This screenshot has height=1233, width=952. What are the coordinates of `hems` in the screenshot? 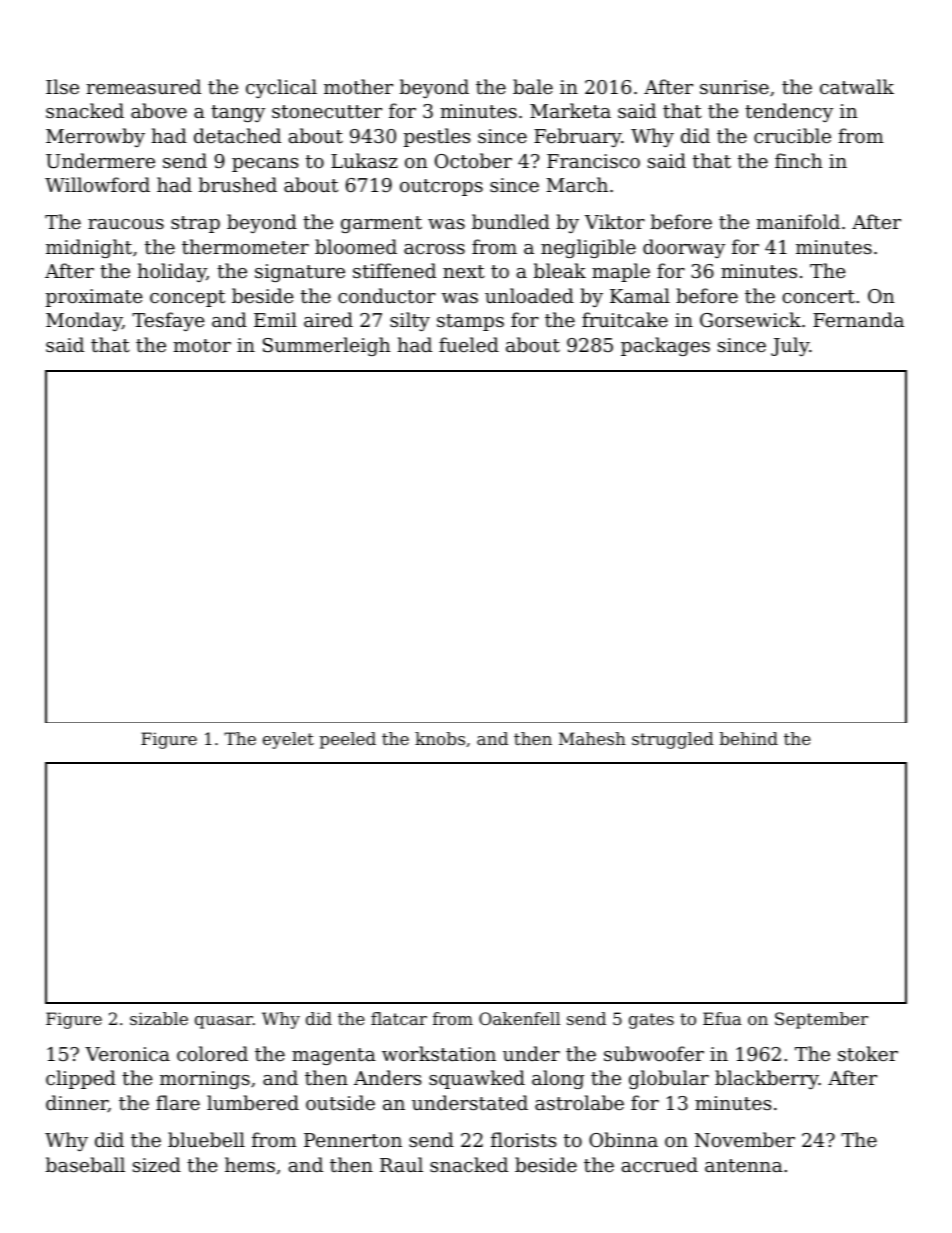 It's located at (250, 1164).
